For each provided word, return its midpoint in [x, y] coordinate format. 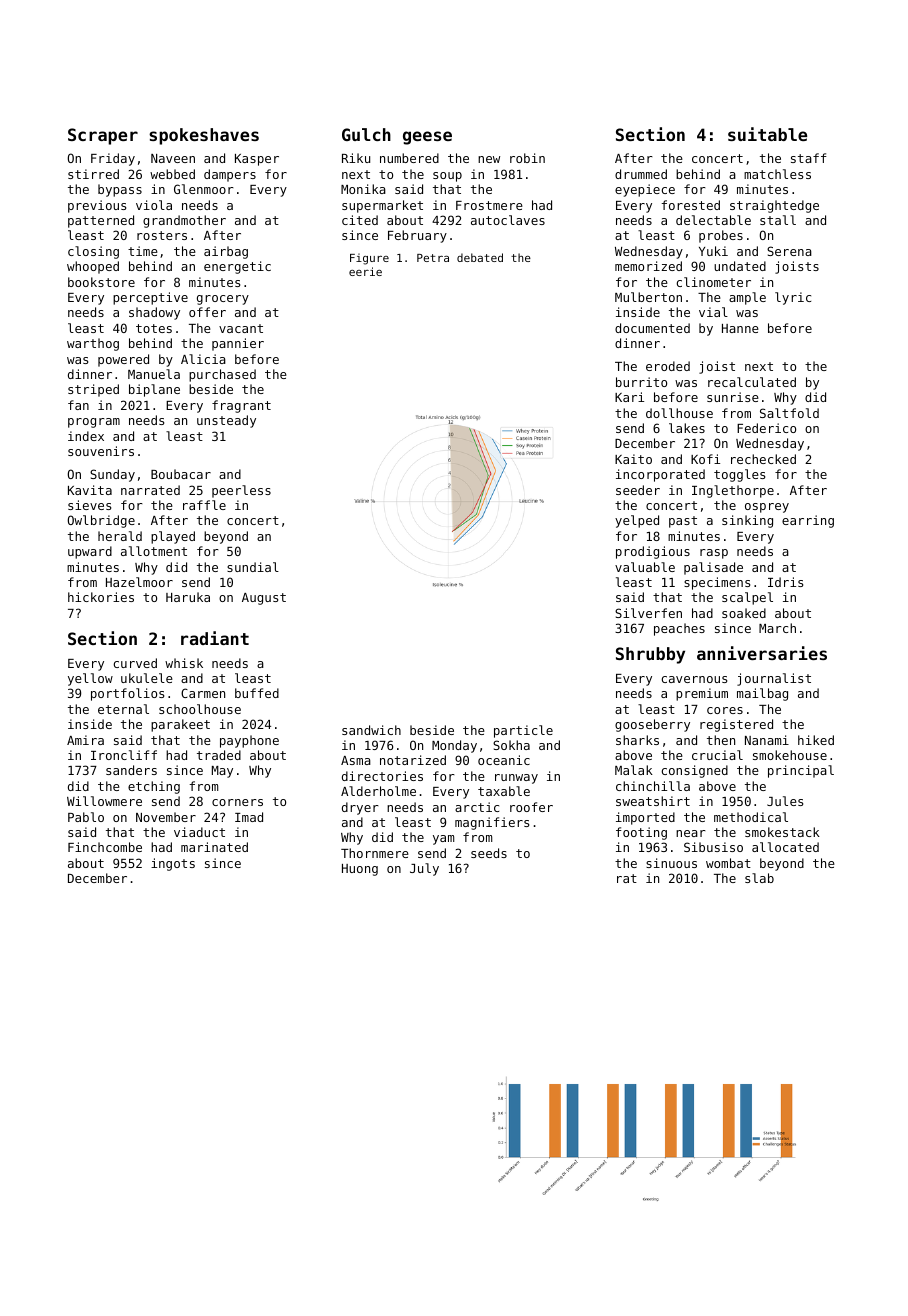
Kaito [633, 459]
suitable [767, 134]
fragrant [241, 406]
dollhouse [679, 413]
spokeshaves [204, 136]
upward [90, 552]
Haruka [188, 597]
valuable [645, 567]
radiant [215, 638]
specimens [717, 583]
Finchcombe [105, 847]
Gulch [366, 134]
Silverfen [648, 613]
